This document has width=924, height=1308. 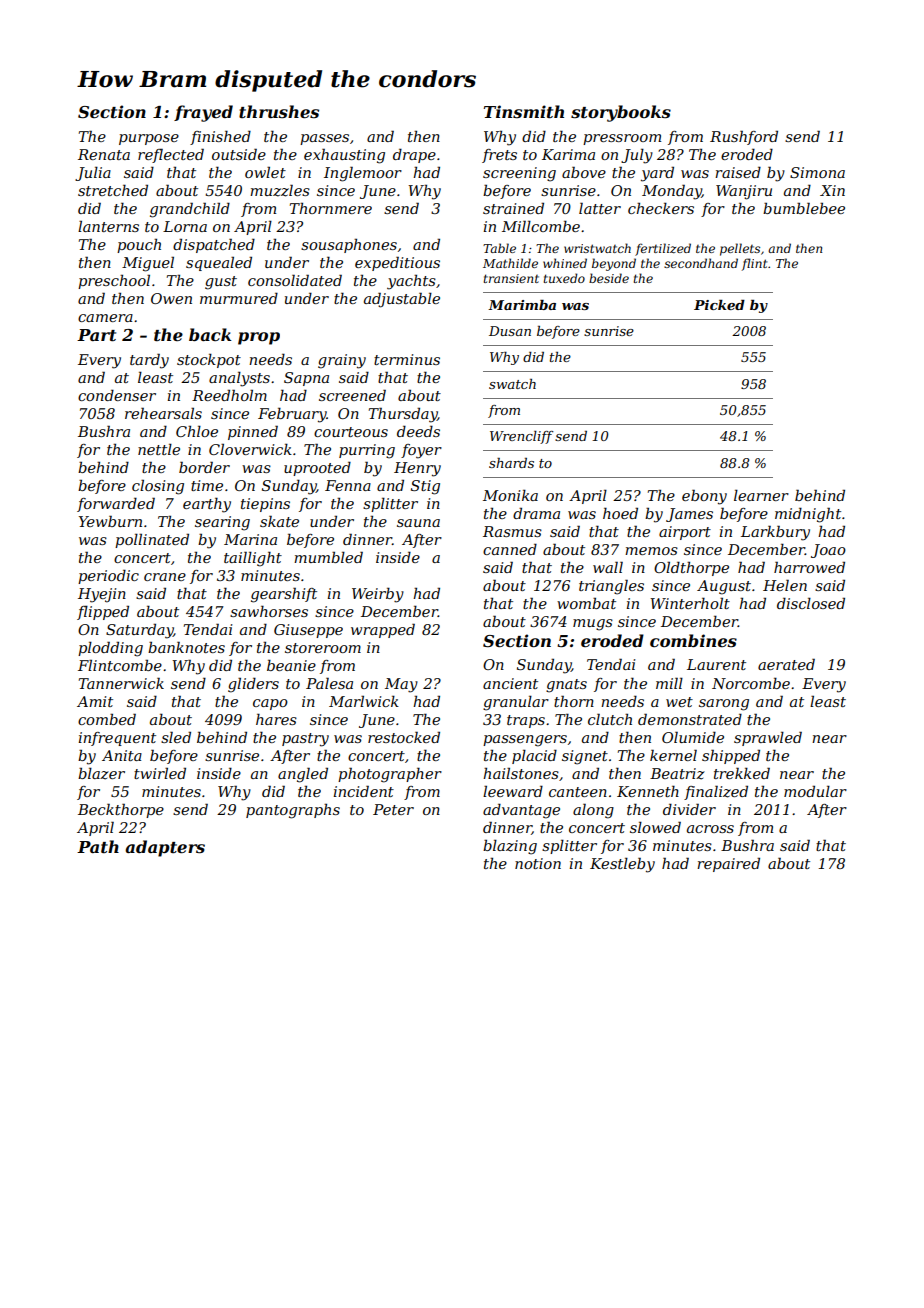 What do you see at coordinates (815, 791) in the document?
I see `modular` at bounding box center [815, 791].
